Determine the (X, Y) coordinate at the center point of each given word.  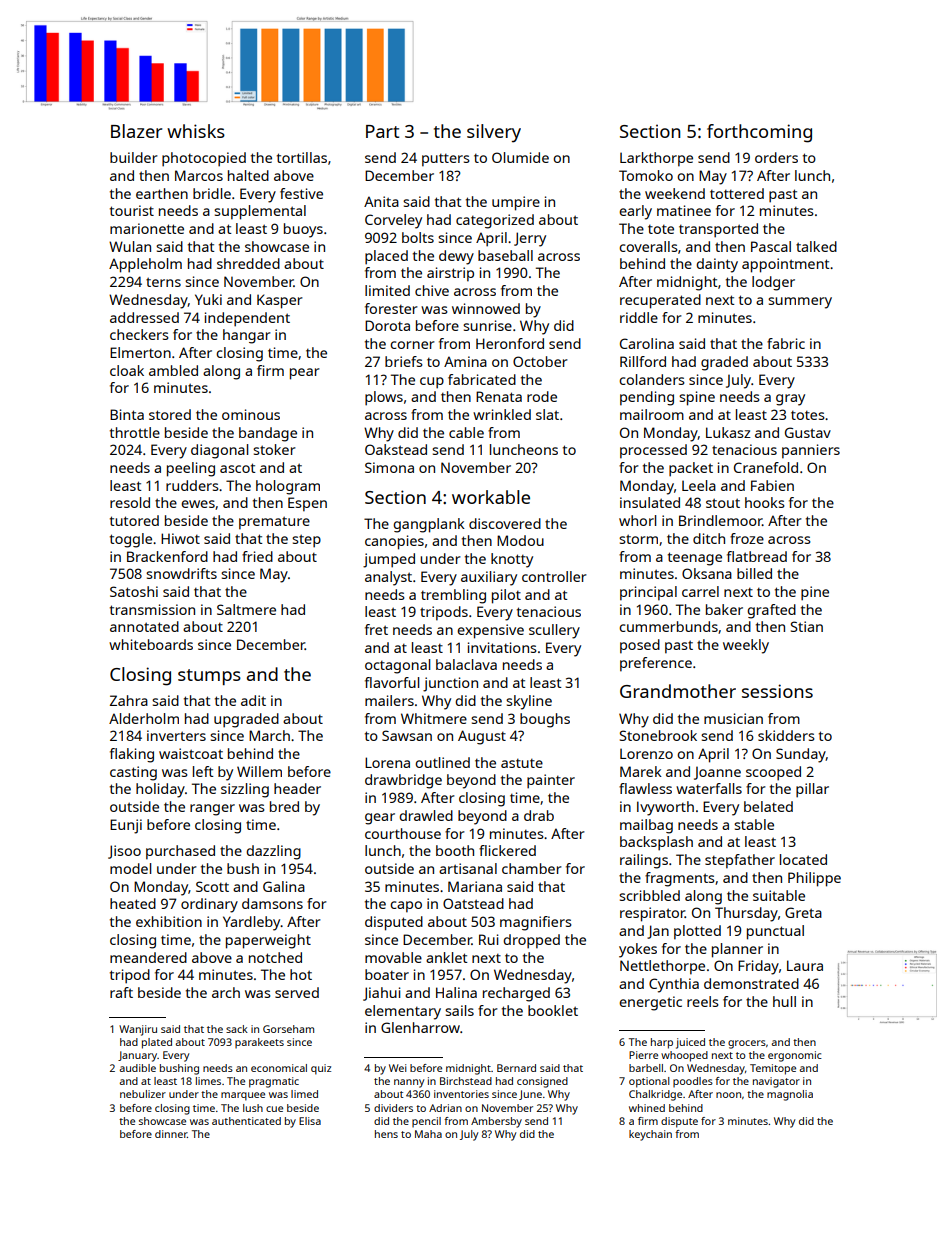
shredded (248, 263)
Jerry (530, 239)
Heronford (510, 343)
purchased (180, 852)
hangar (247, 336)
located (803, 859)
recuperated (660, 301)
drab (539, 815)
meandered (148, 957)
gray (790, 400)
